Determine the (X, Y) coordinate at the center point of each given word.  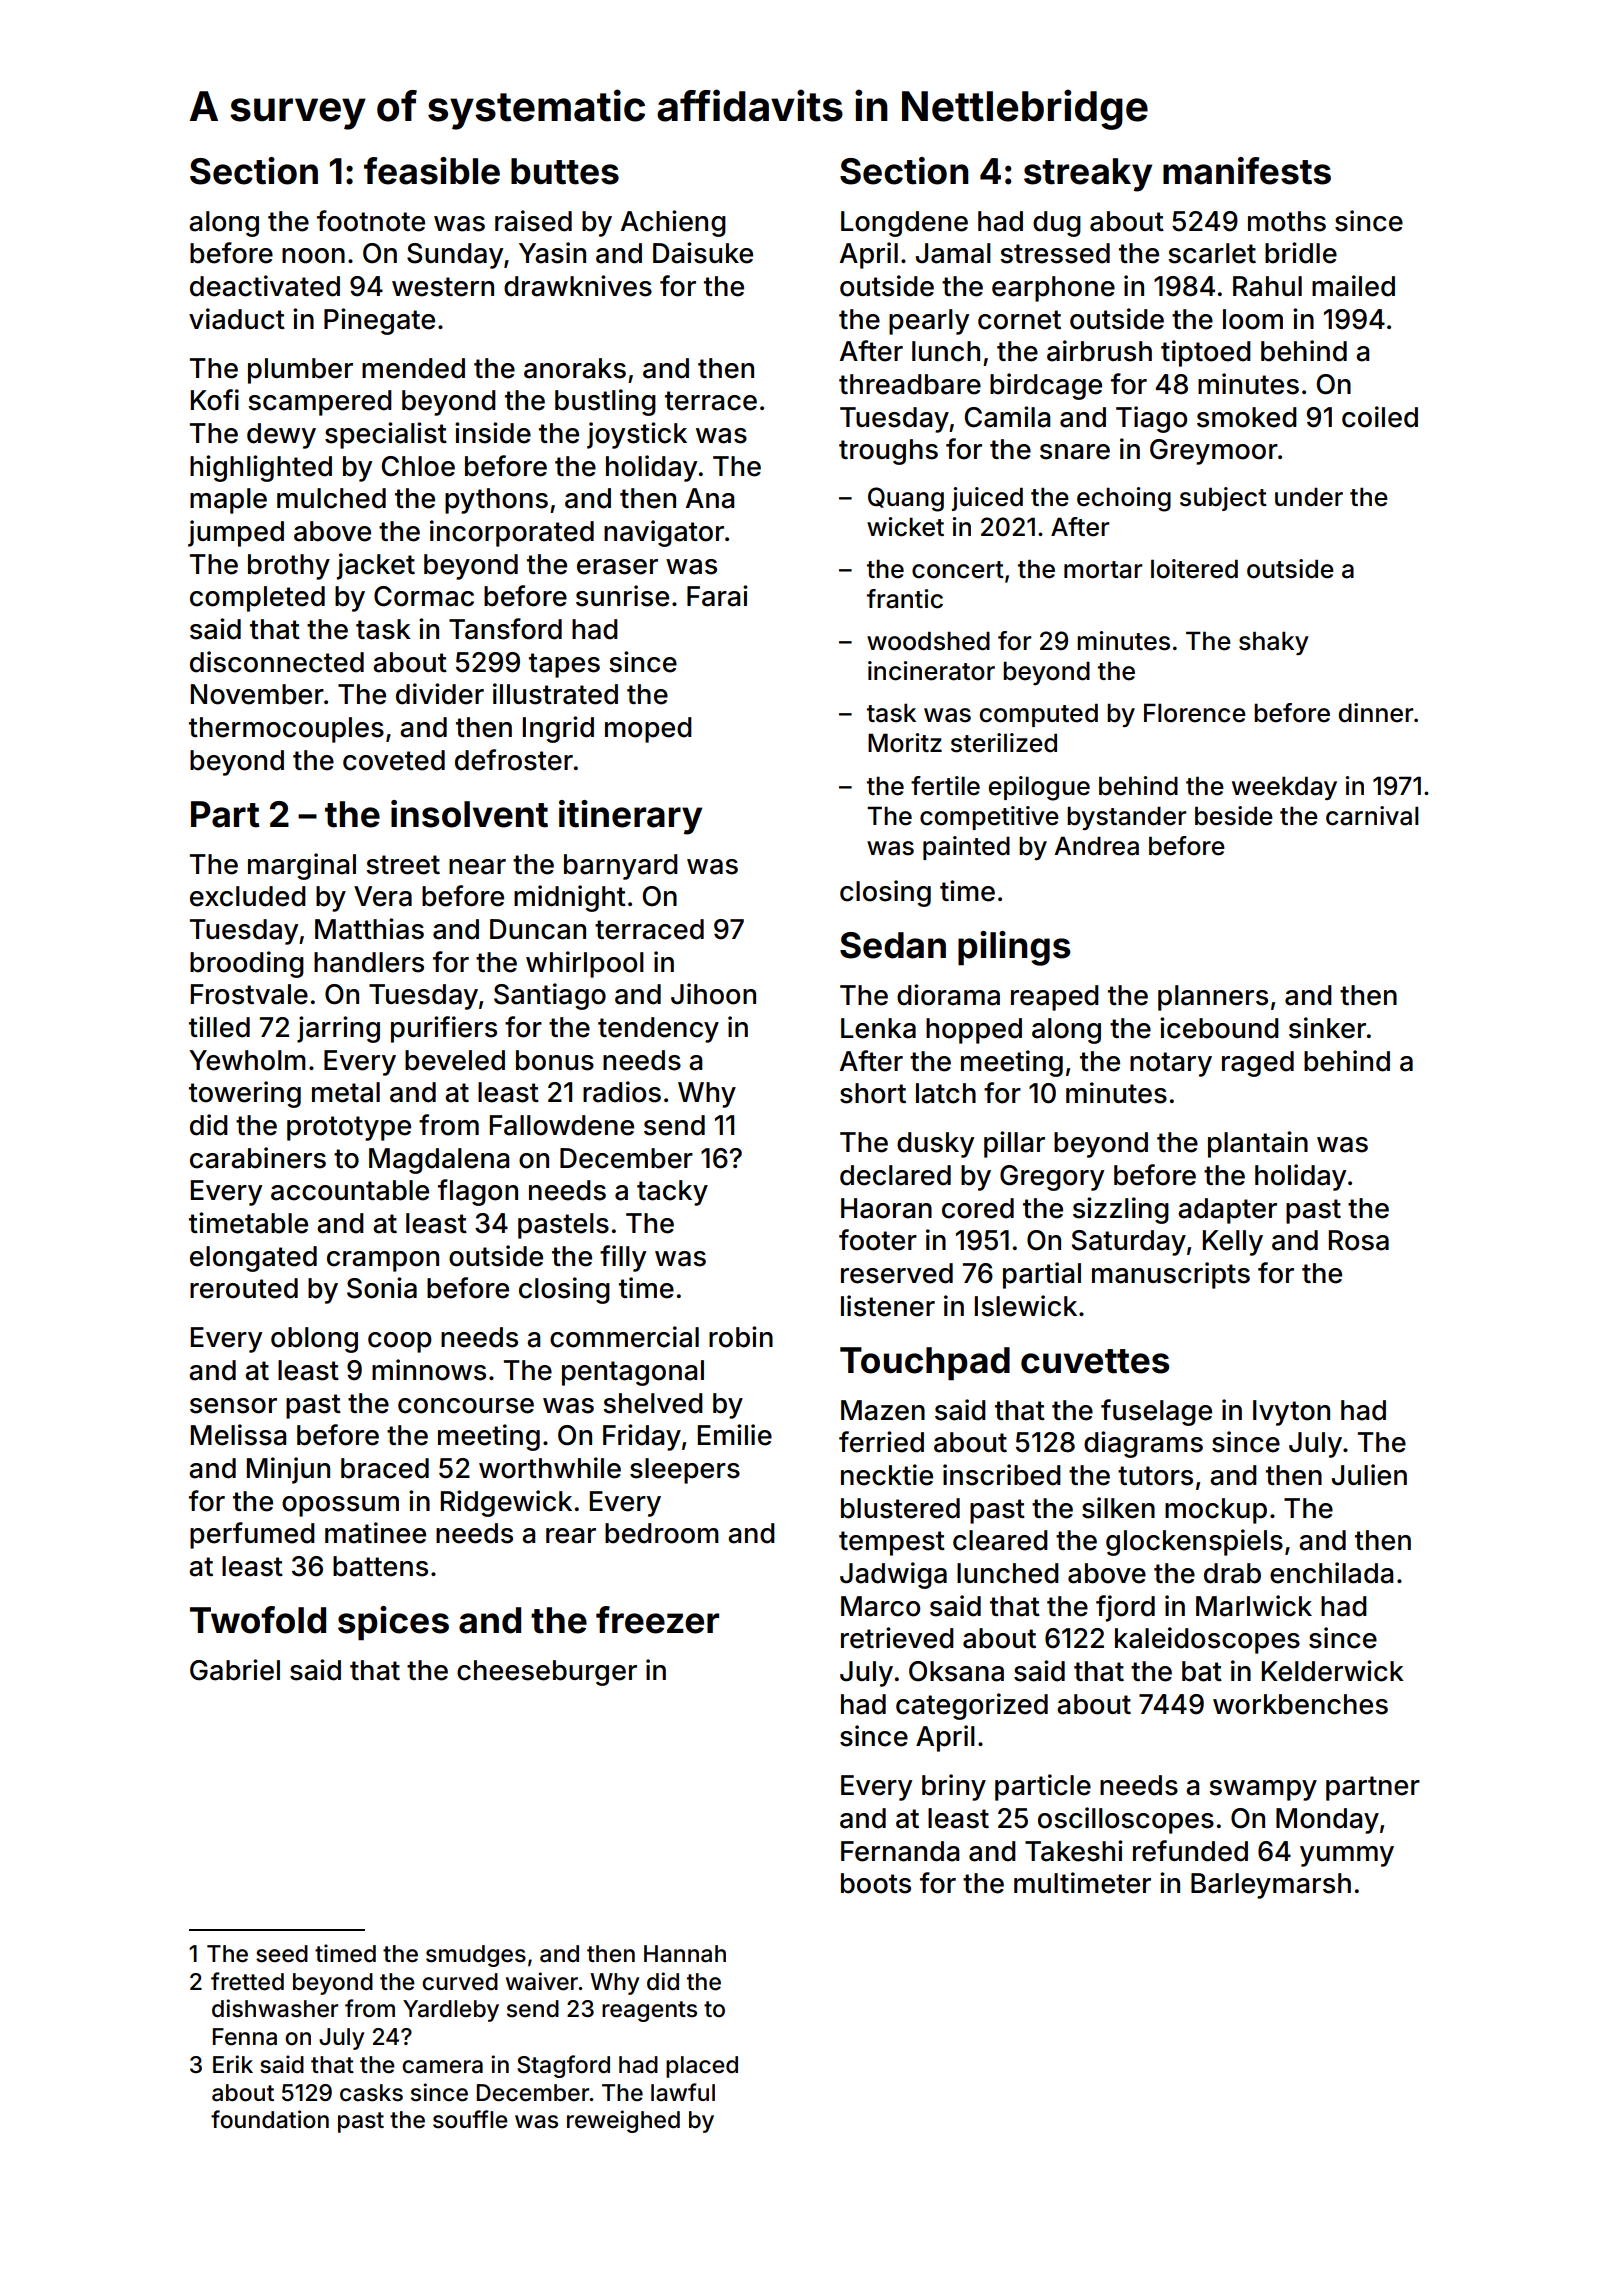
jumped (236, 533)
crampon (383, 1261)
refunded (1190, 1851)
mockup (1216, 1511)
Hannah (685, 1954)
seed (282, 1954)
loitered (1194, 569)
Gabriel (235, 1670)
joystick (637, 435)
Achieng (673, 223)
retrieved (897, 1638)
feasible (432, 171)
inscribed (1002, 1475)
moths (1287, 221)
